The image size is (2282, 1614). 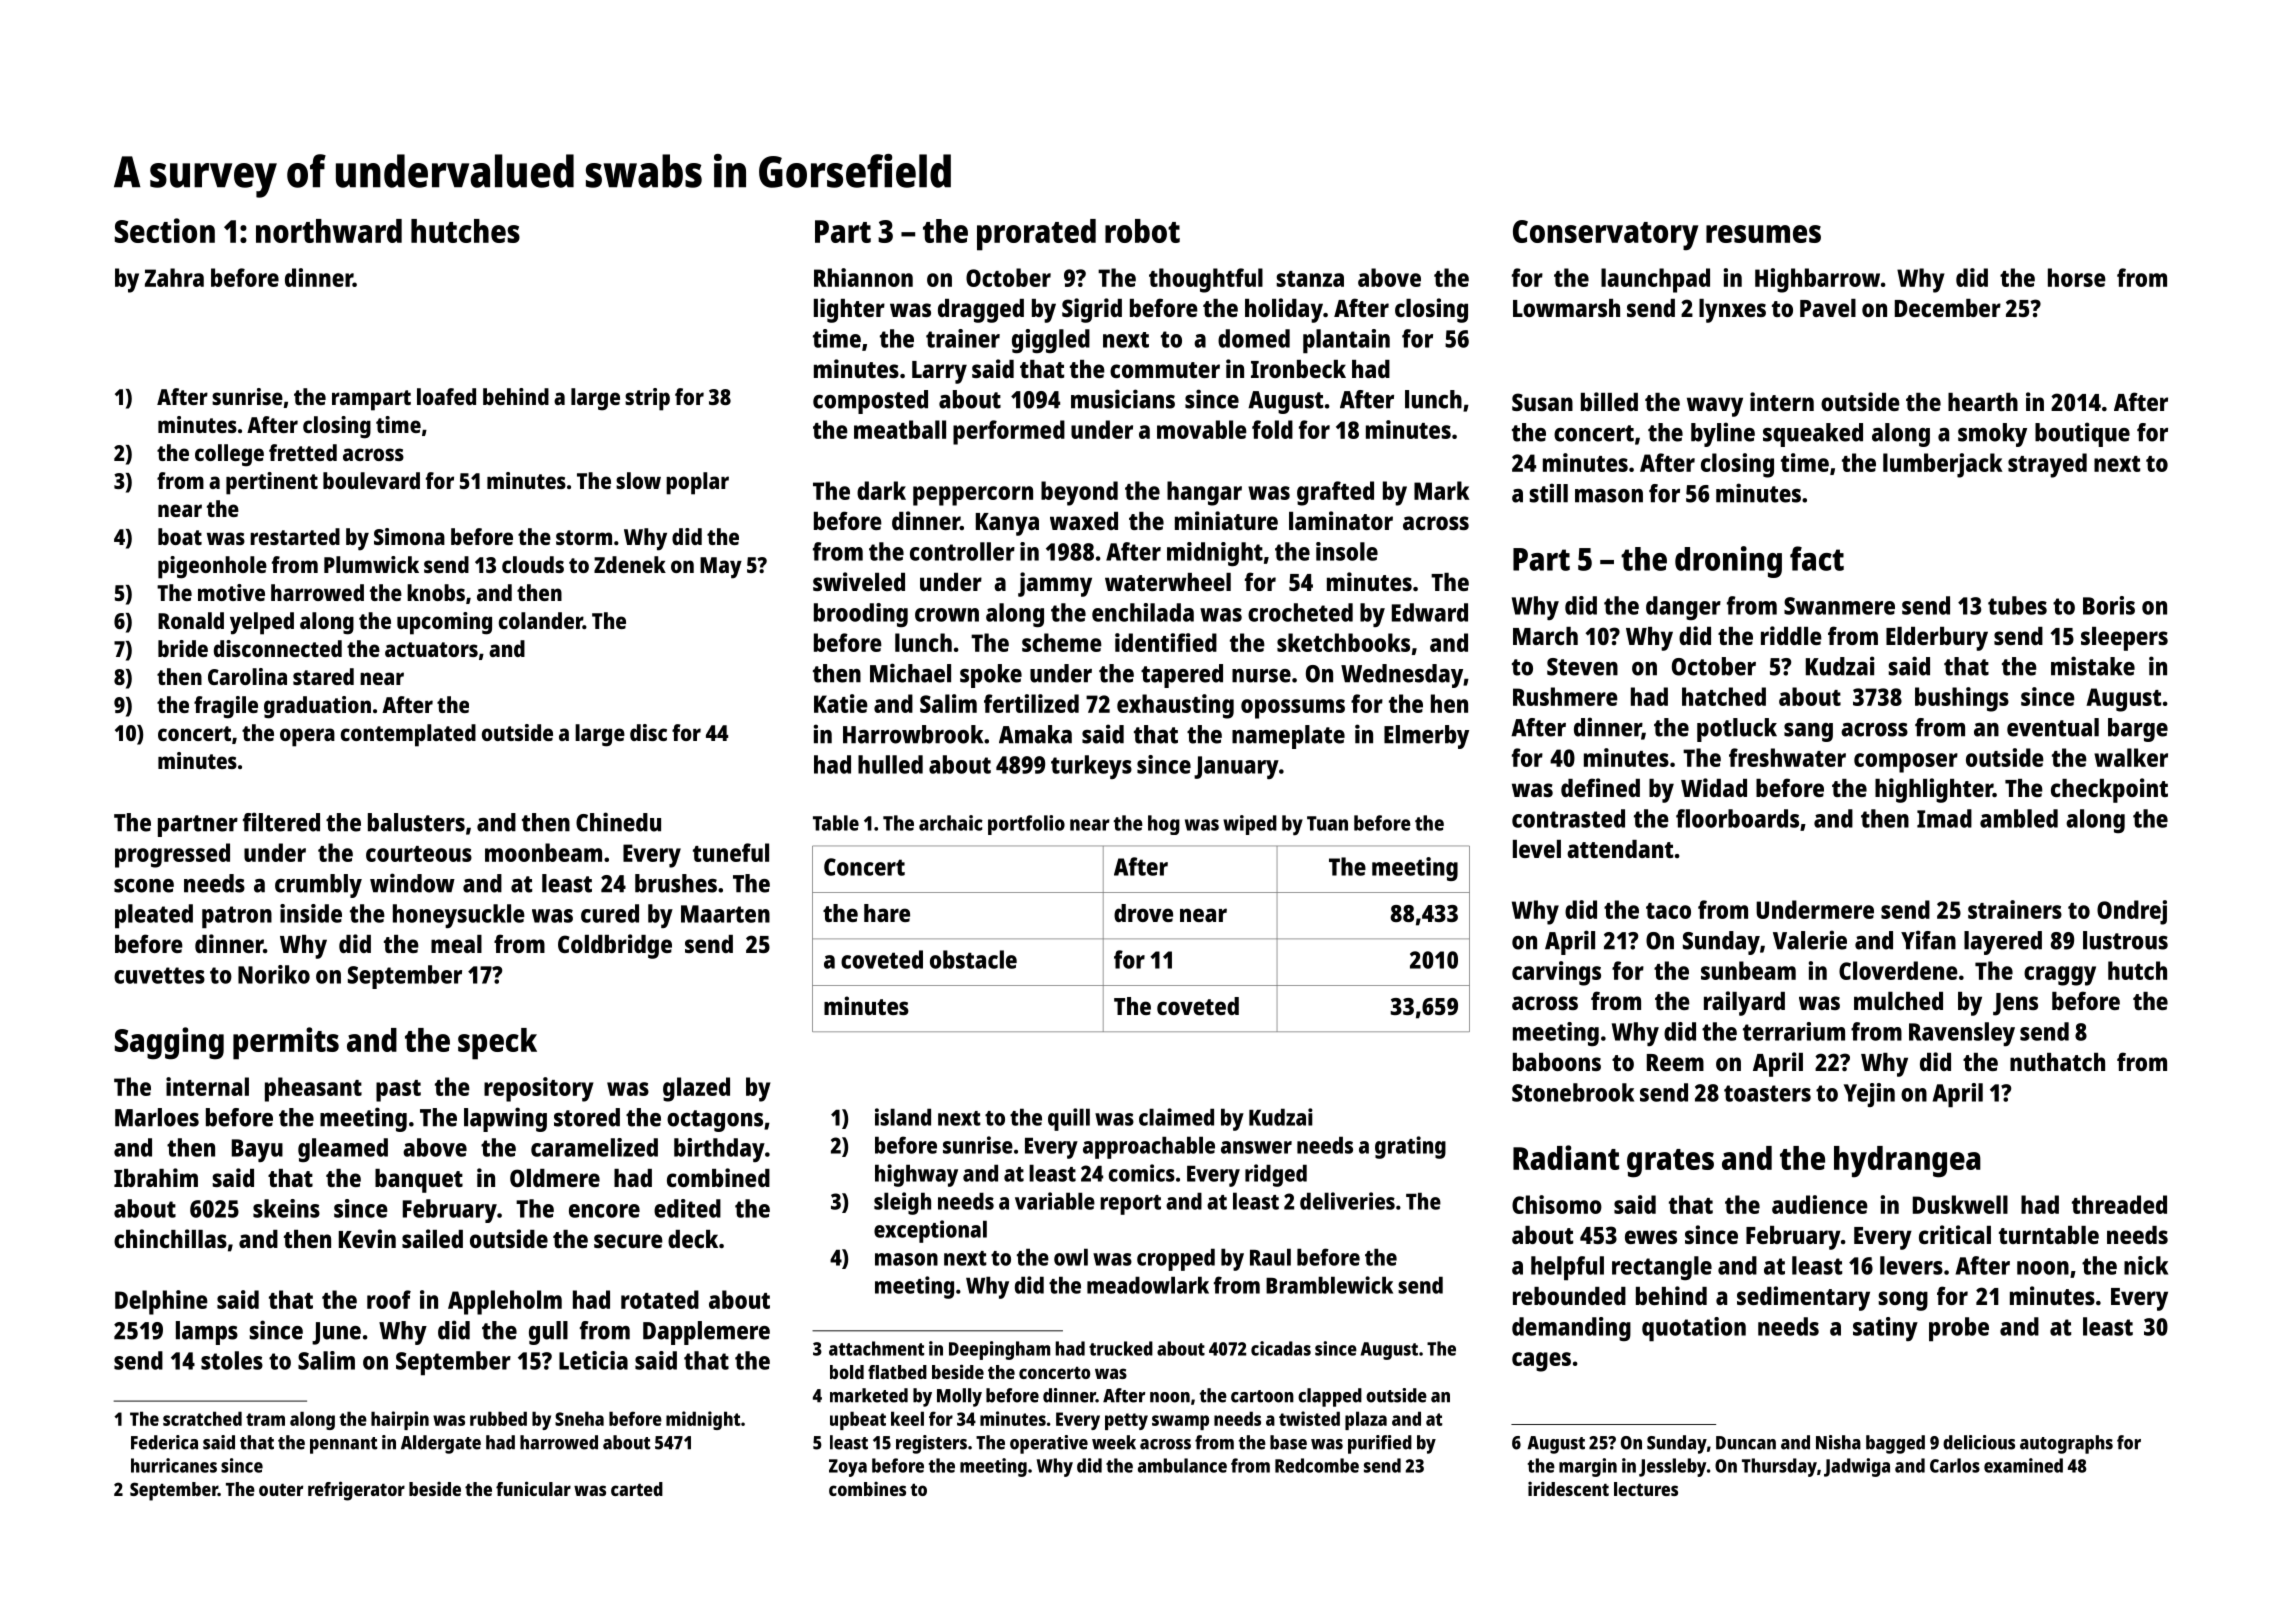 What do you see at coordinates (257, 1150) in the screenshot?
I see `Bayu` at bounding box center [257, 1150].
